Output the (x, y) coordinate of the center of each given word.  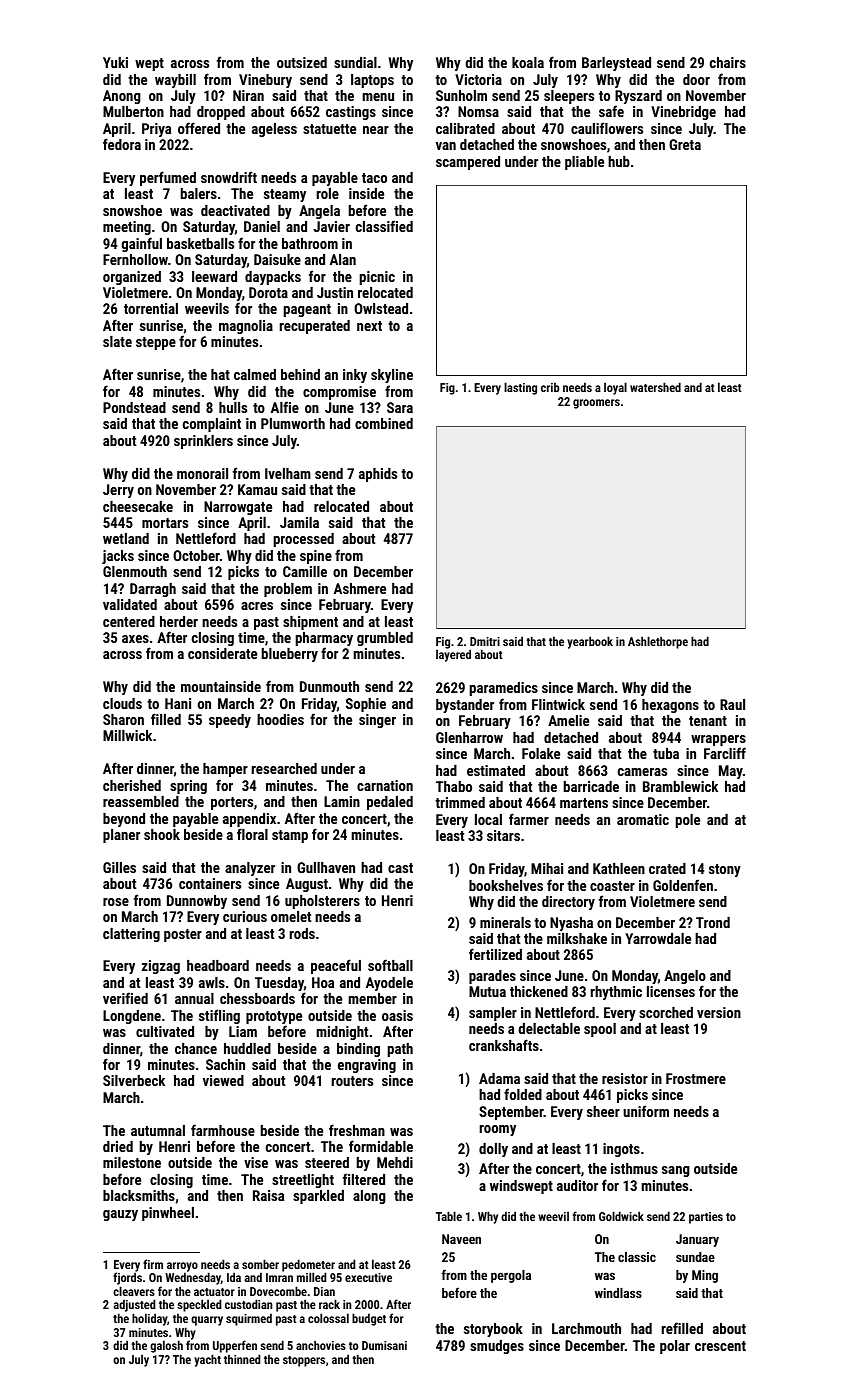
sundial (355, 62)
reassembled (141, 801)
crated (667, 868)
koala (528, 62)
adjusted (134, 1305)
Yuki (115, 62)
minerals (505, 922)
